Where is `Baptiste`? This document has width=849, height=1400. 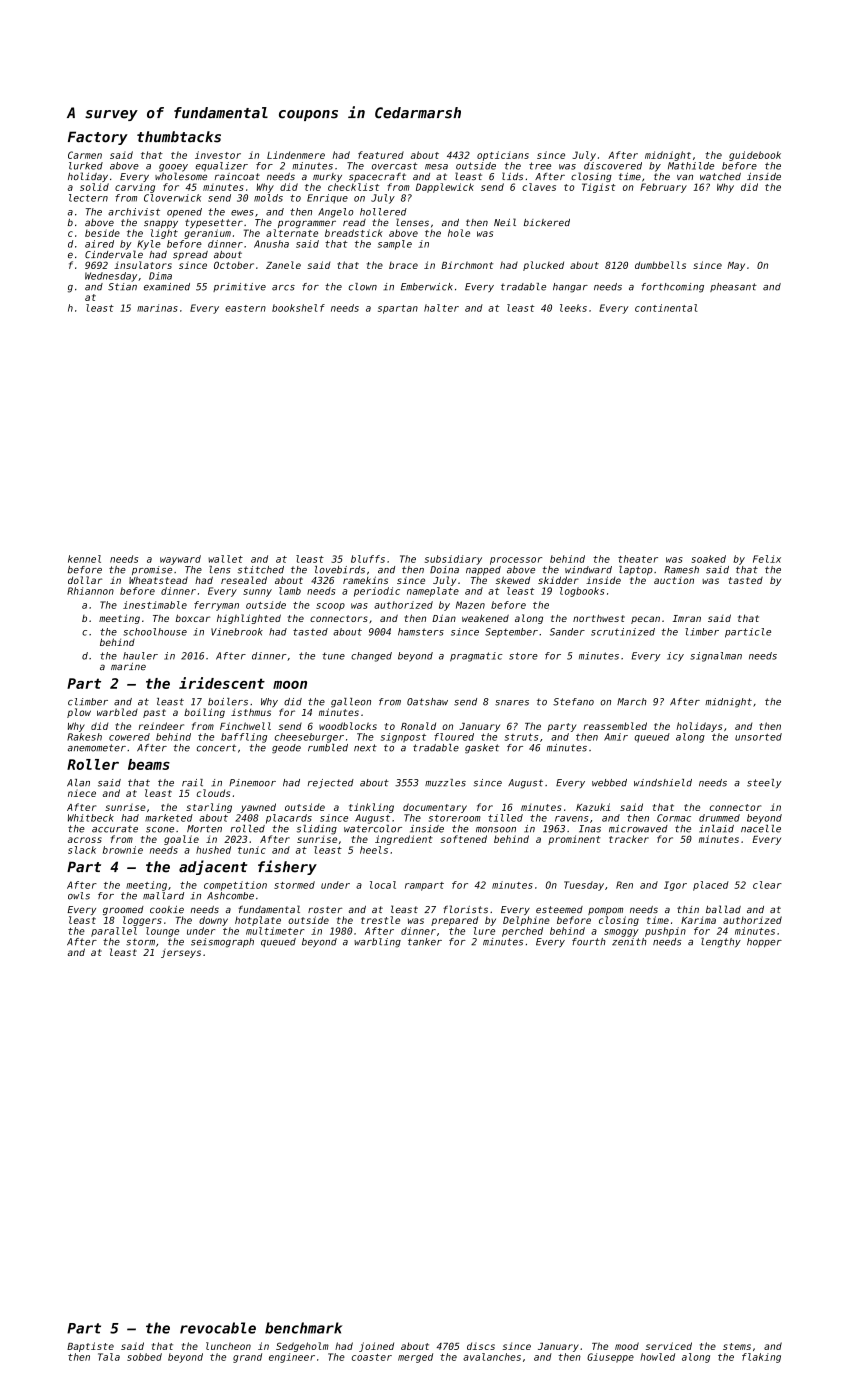
Baptiste is located at coordinates (90, 1347).
